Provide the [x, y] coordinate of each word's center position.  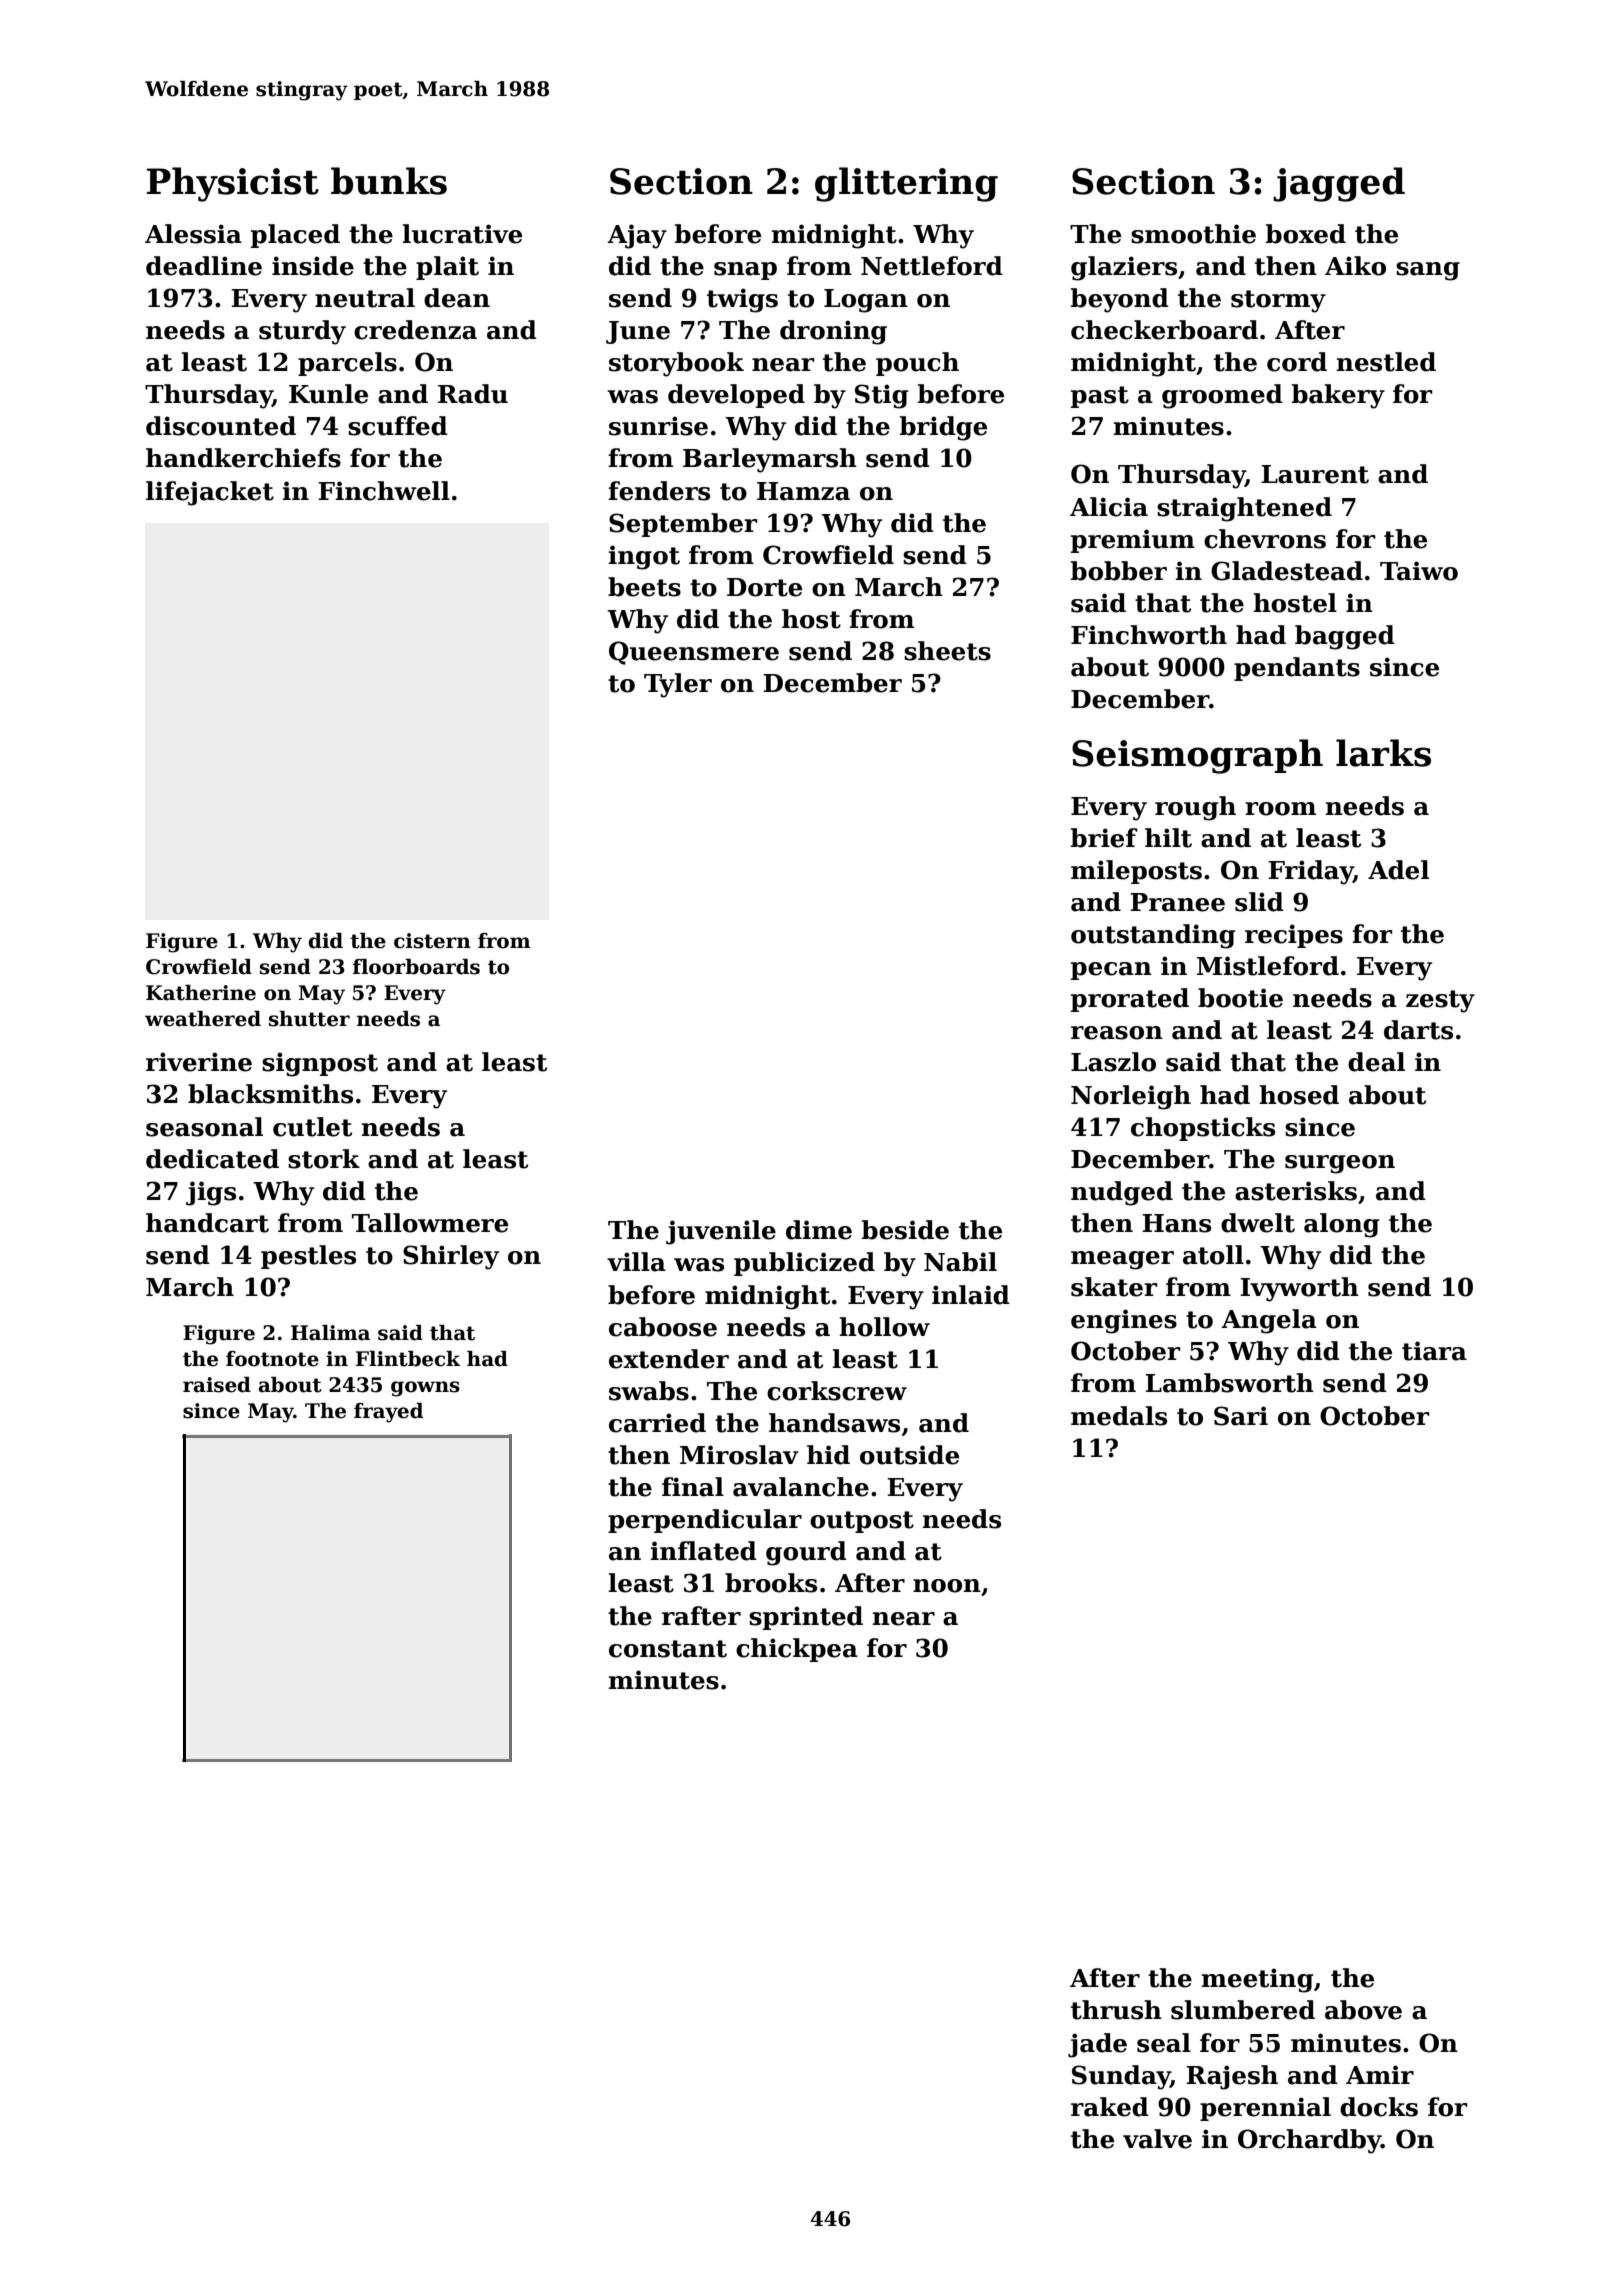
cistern [432, 941]
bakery [1338, 396]
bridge [943, 428]
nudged [1122, 1193]
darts [1418, 1030]
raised [217, 1385]
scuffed [398, 426]
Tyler [678, 685]
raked [1110, 2107]
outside [909, 1455]
